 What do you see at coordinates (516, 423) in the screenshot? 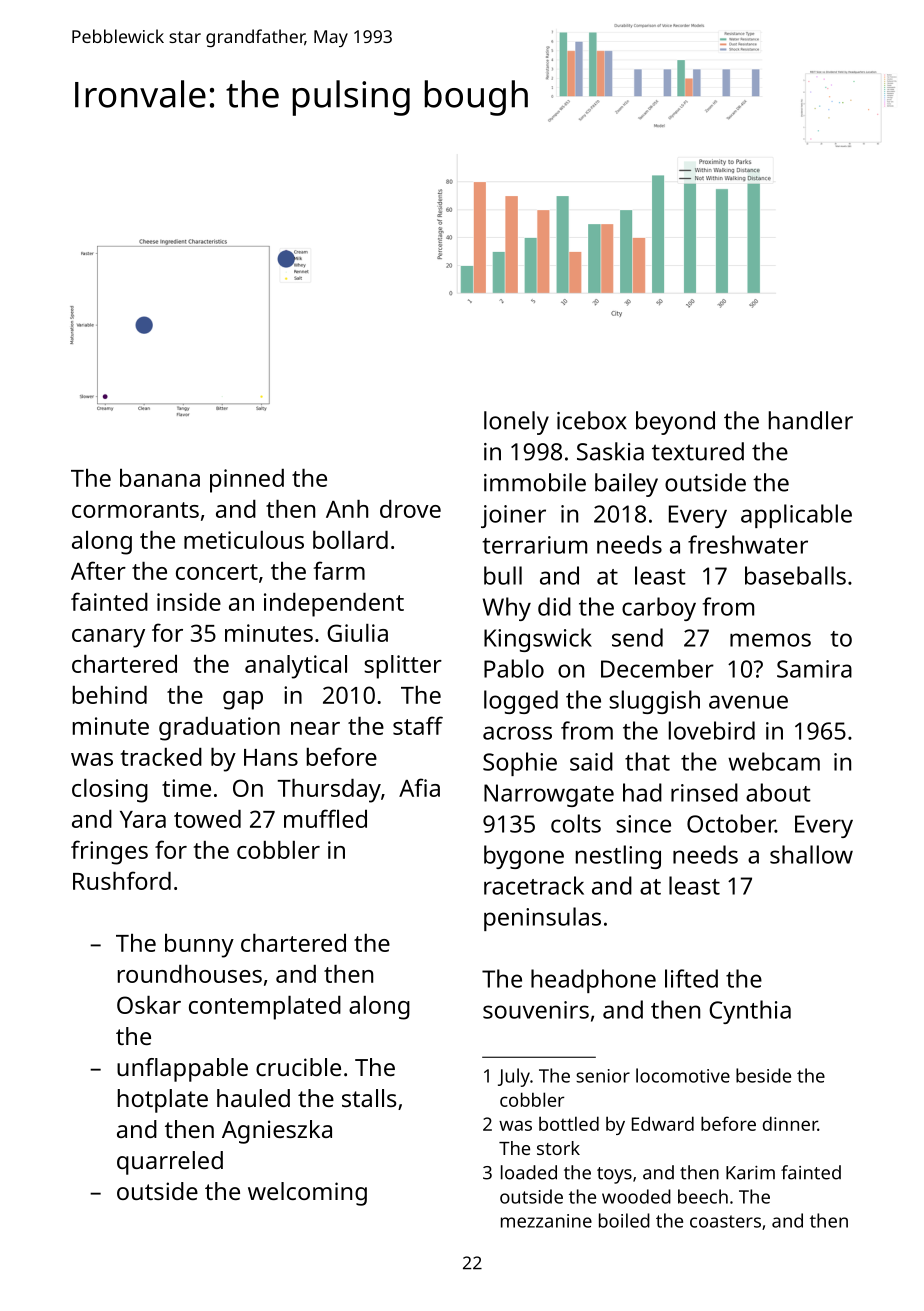
I see `lonely` at bounding box center [516, 423].
